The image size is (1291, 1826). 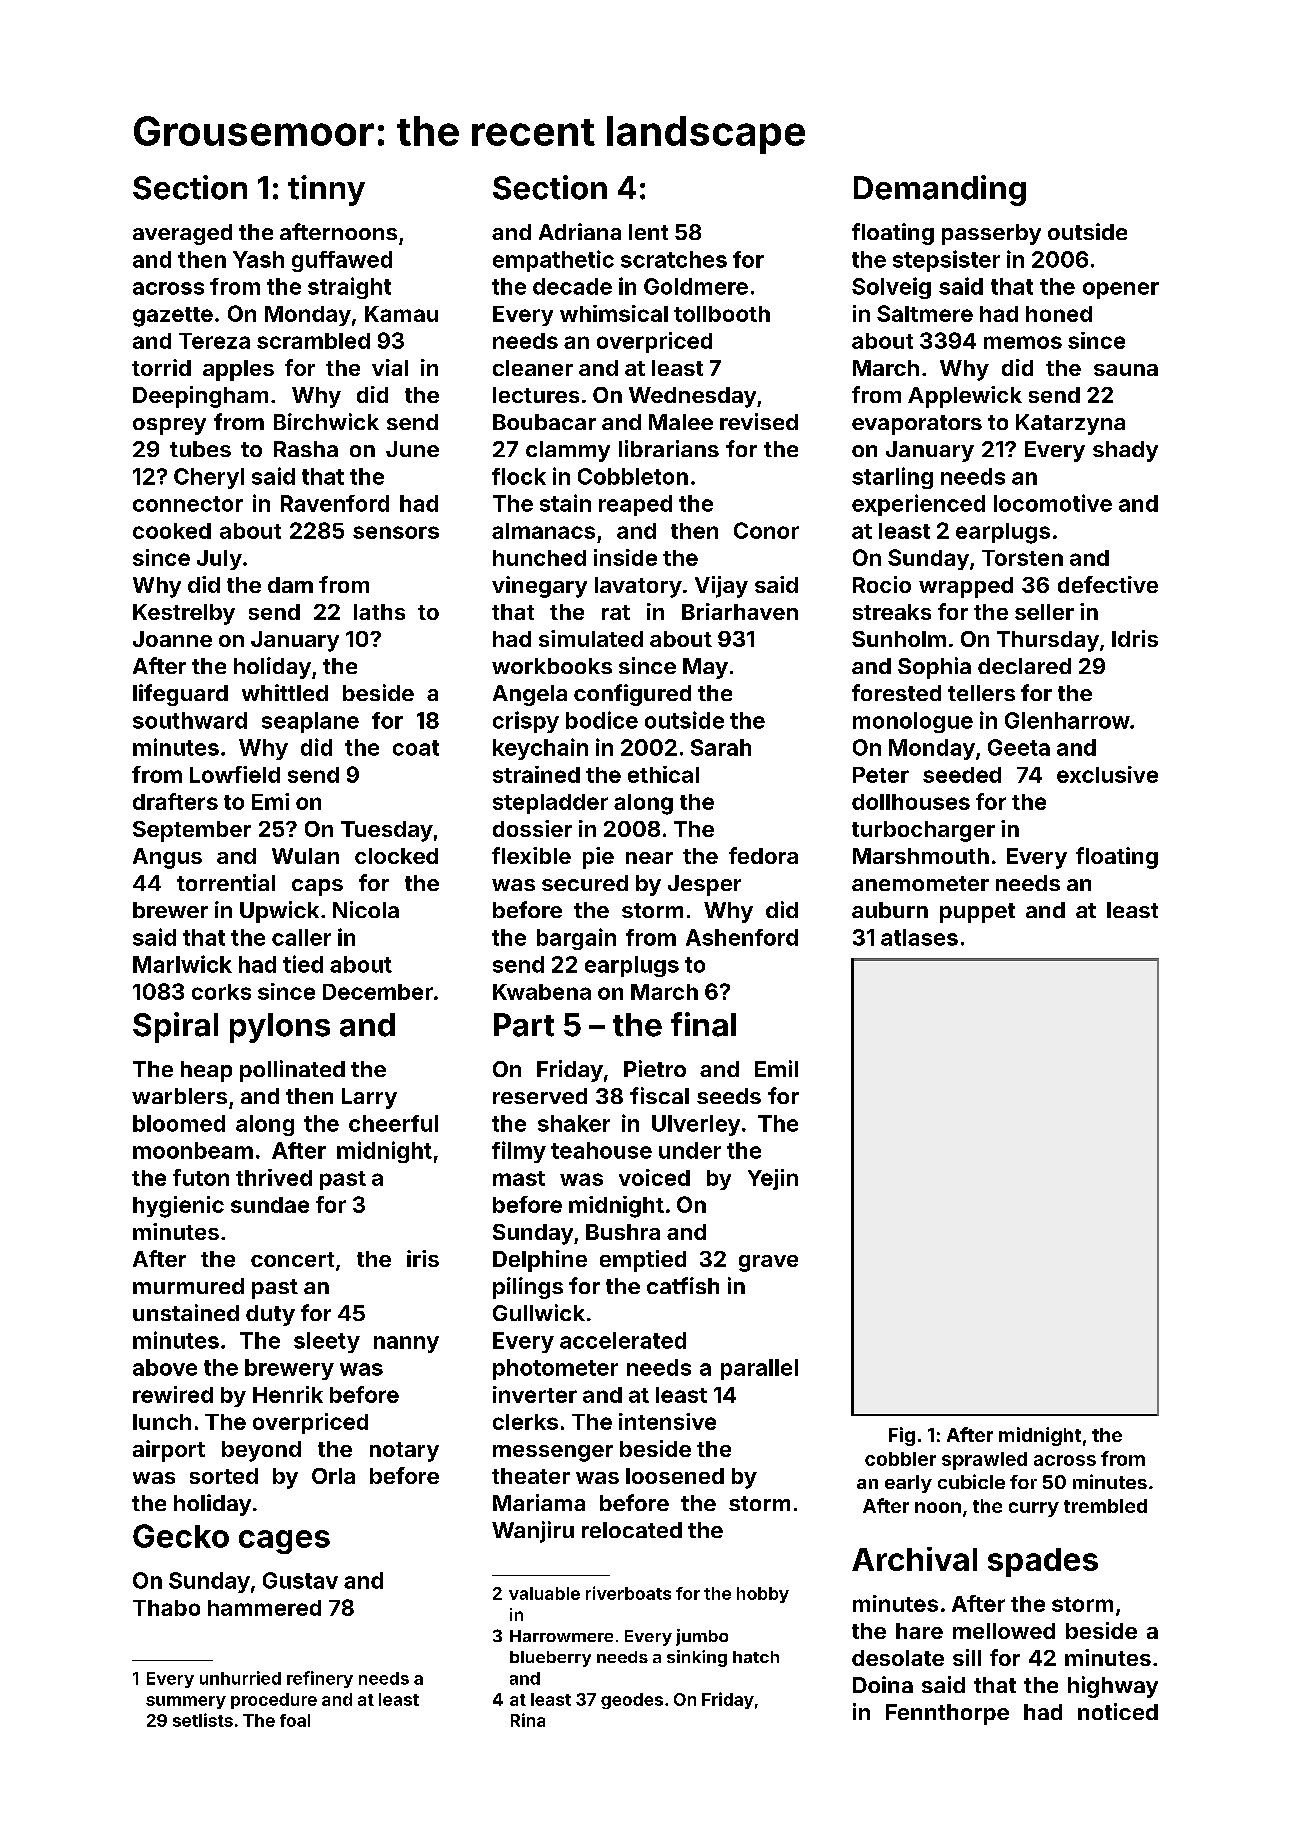 What do you see at coordinates (179, 1096) in the image?
I see `warblers` at bounding box center [179, 1096].
